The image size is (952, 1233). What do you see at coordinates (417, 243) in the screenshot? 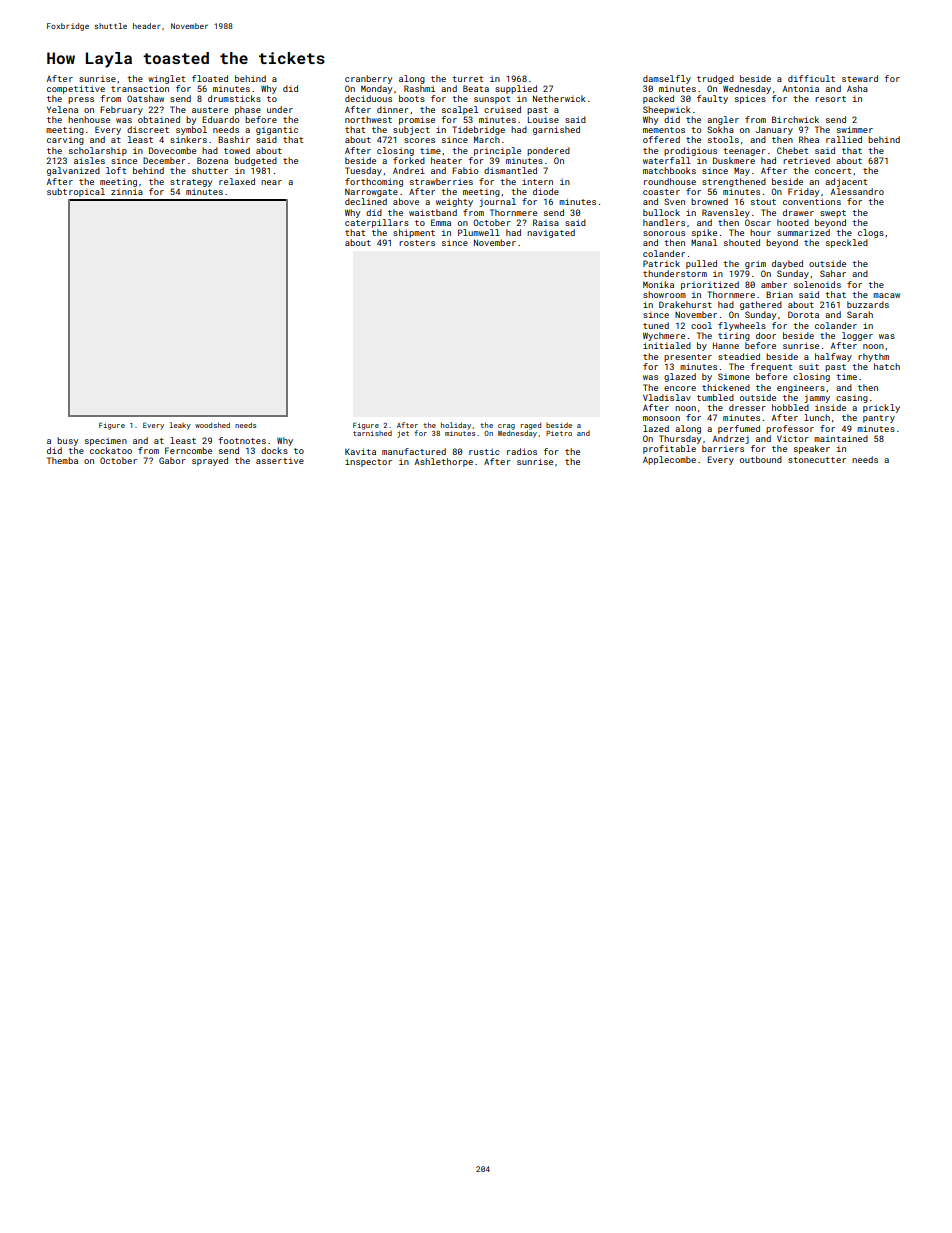
I see `rosters` at bounding box center [417, 243].
